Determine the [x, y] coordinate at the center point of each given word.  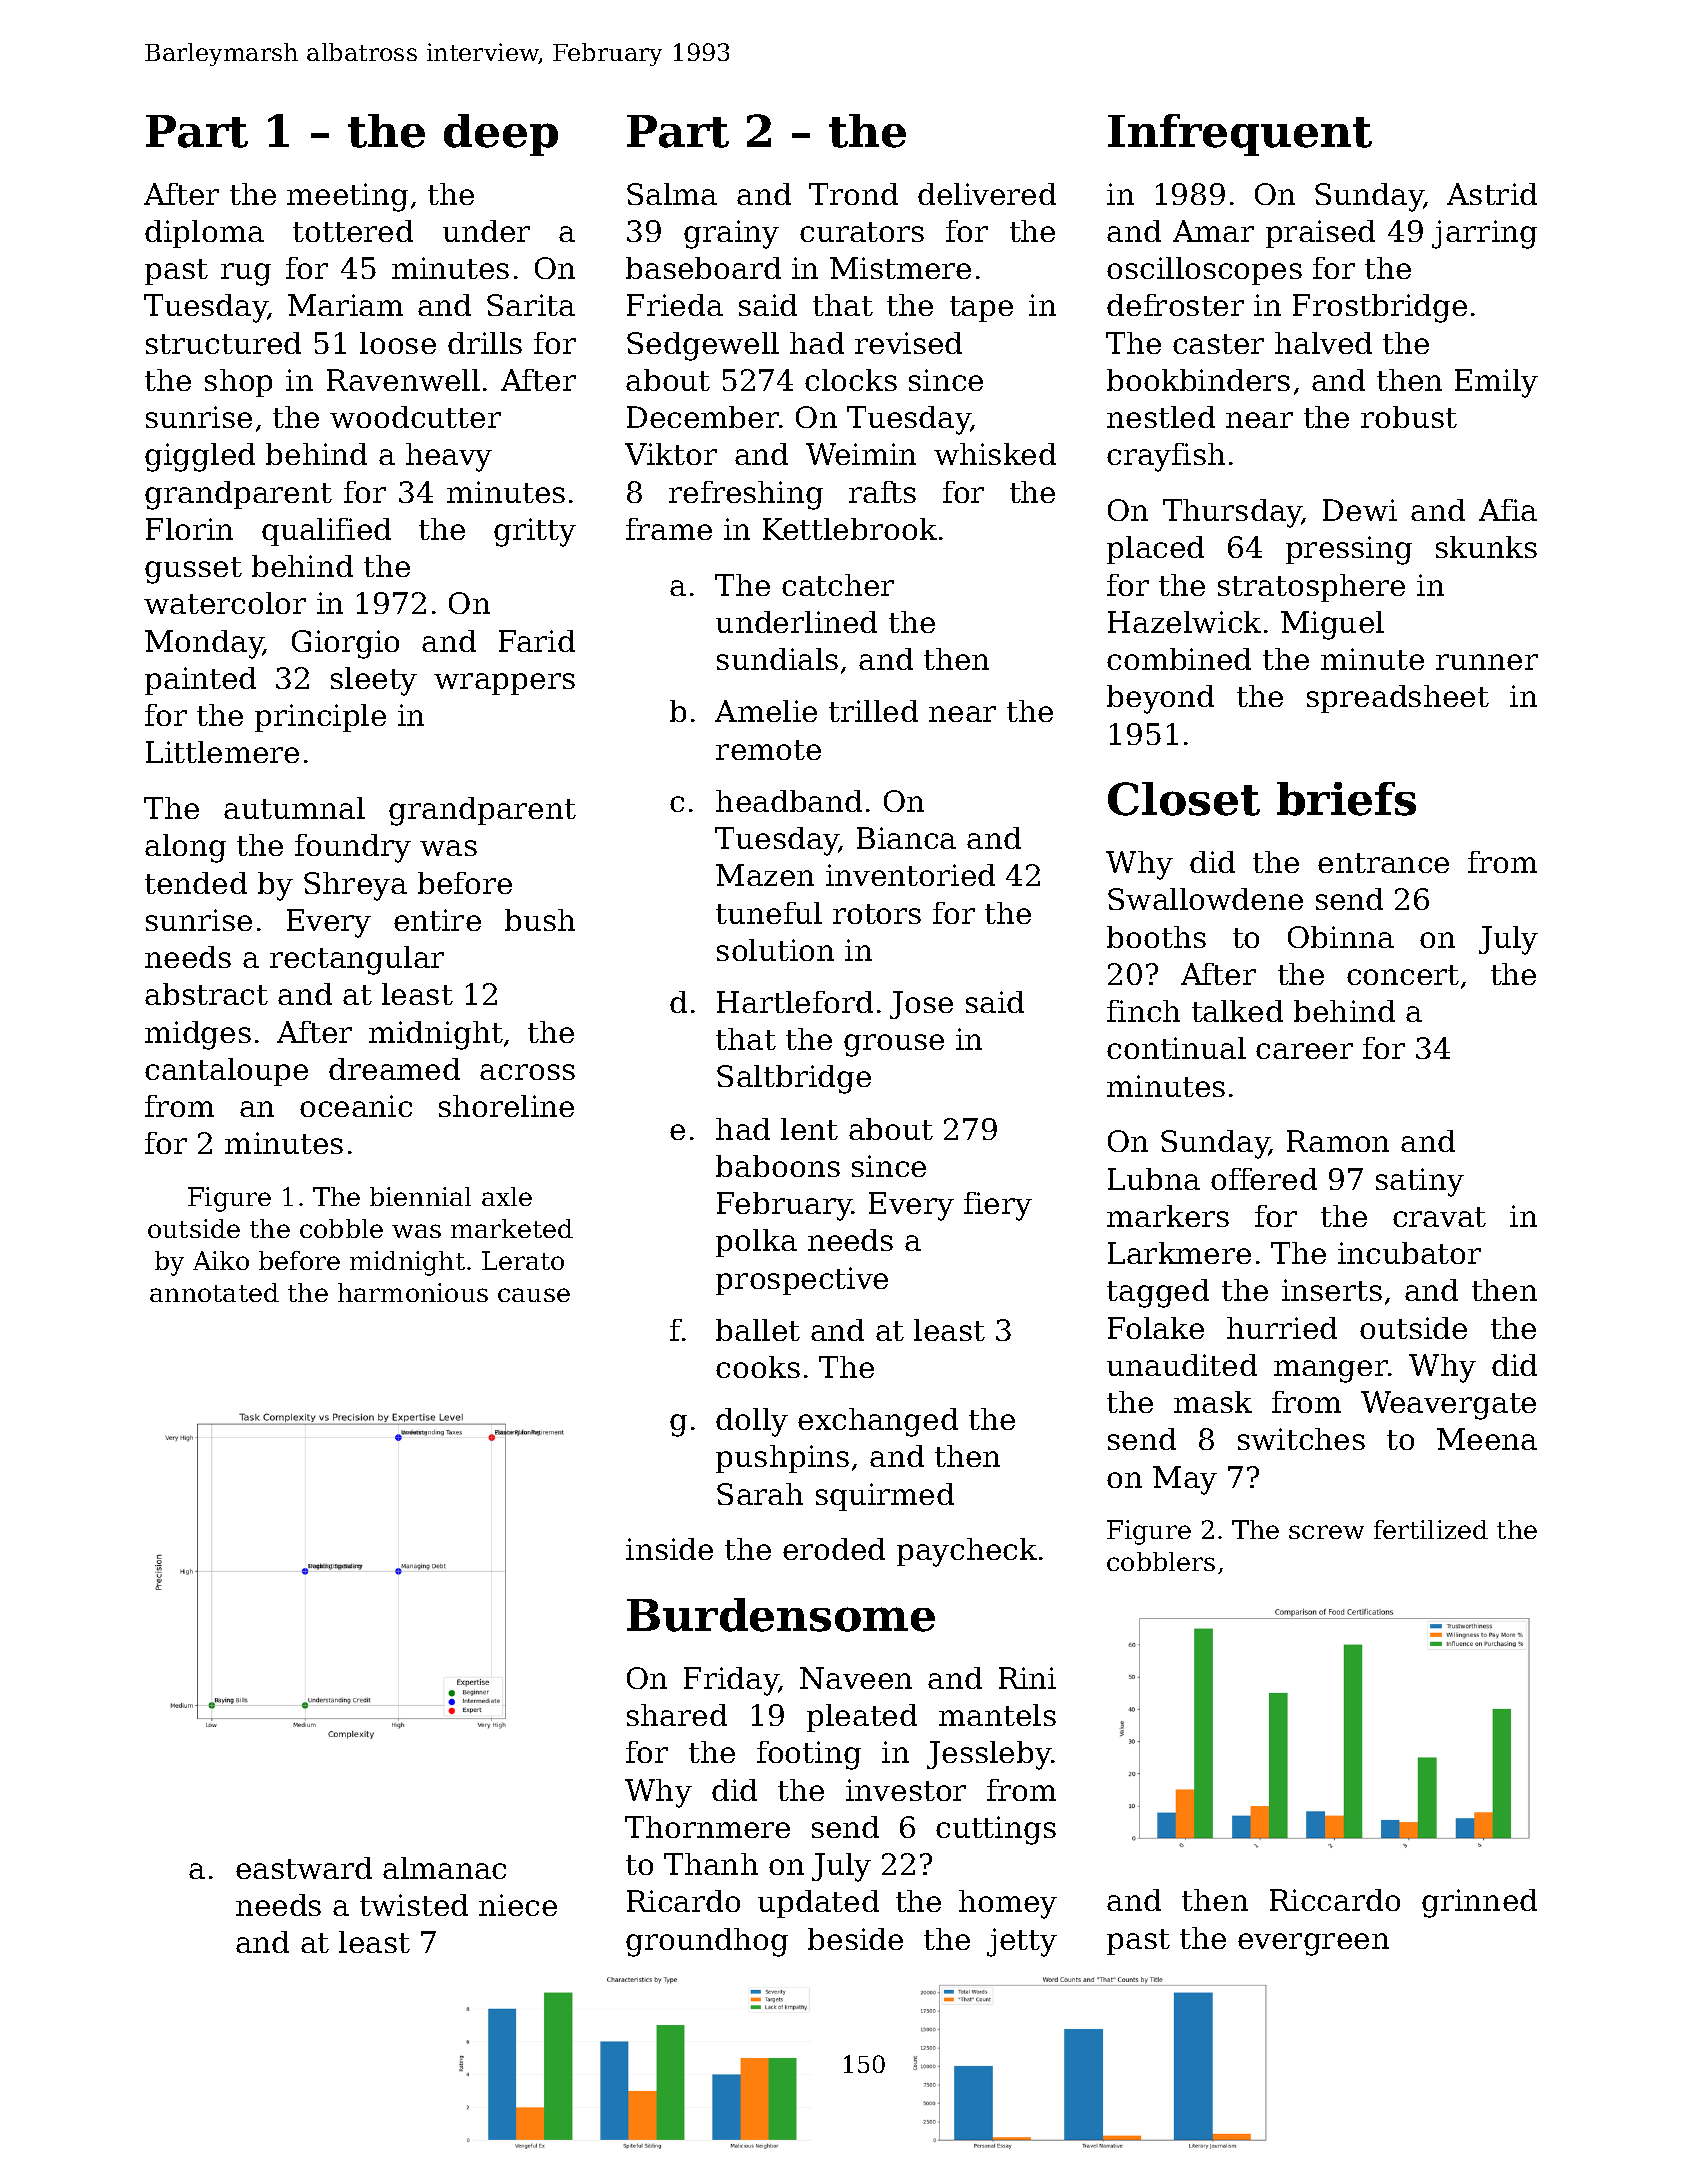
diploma [204, 234]
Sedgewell [703, 346]
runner [1487, 662]
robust [1409, 417]
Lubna [1154, 1179]
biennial [420, 1196]
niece [518, 1905]
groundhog [707, 1942]
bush [540, 920]
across [527, 1072]
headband [789, 801]
